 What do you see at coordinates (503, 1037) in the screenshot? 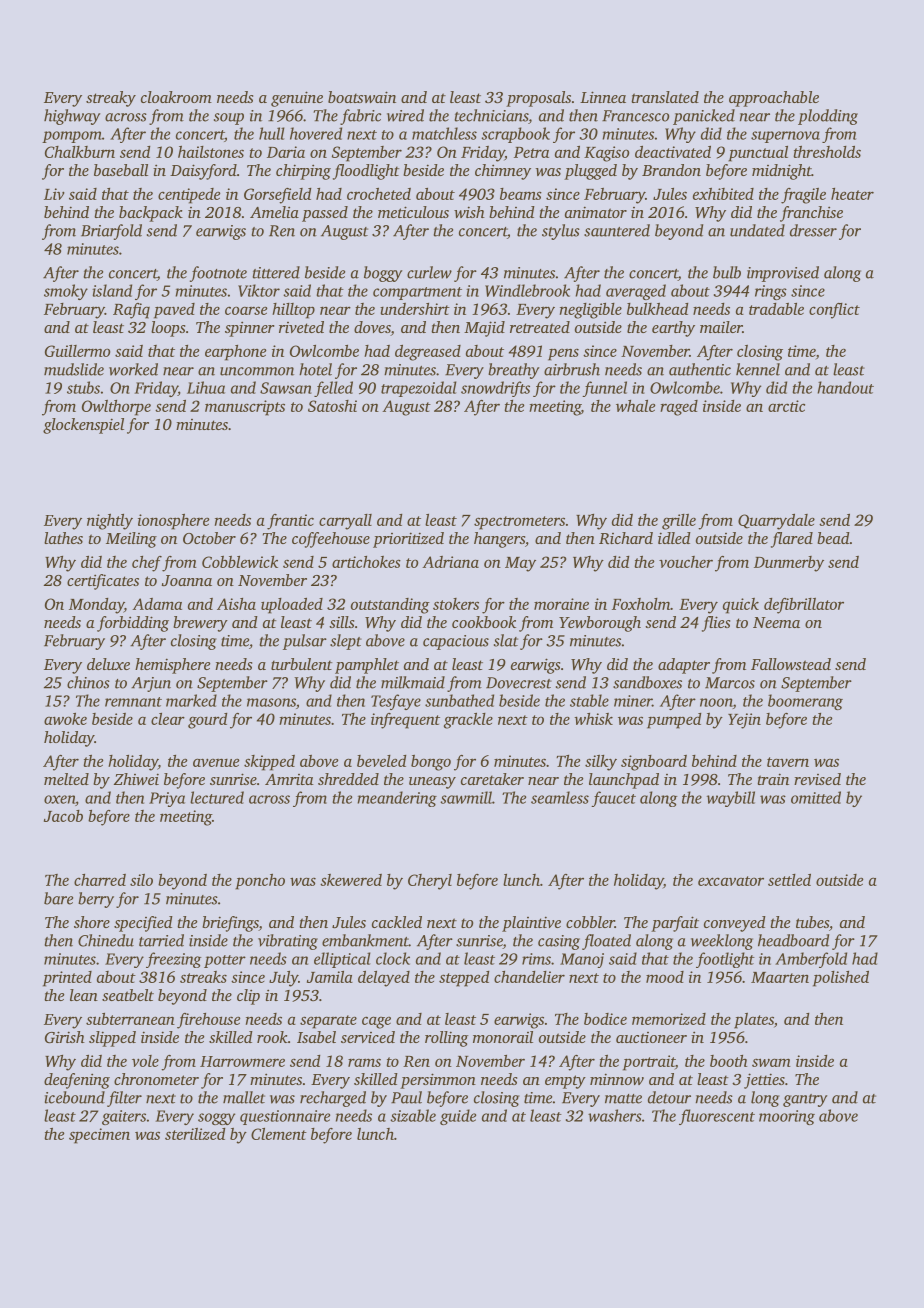
I see `monorail` at bounding box center [503, 1037].
